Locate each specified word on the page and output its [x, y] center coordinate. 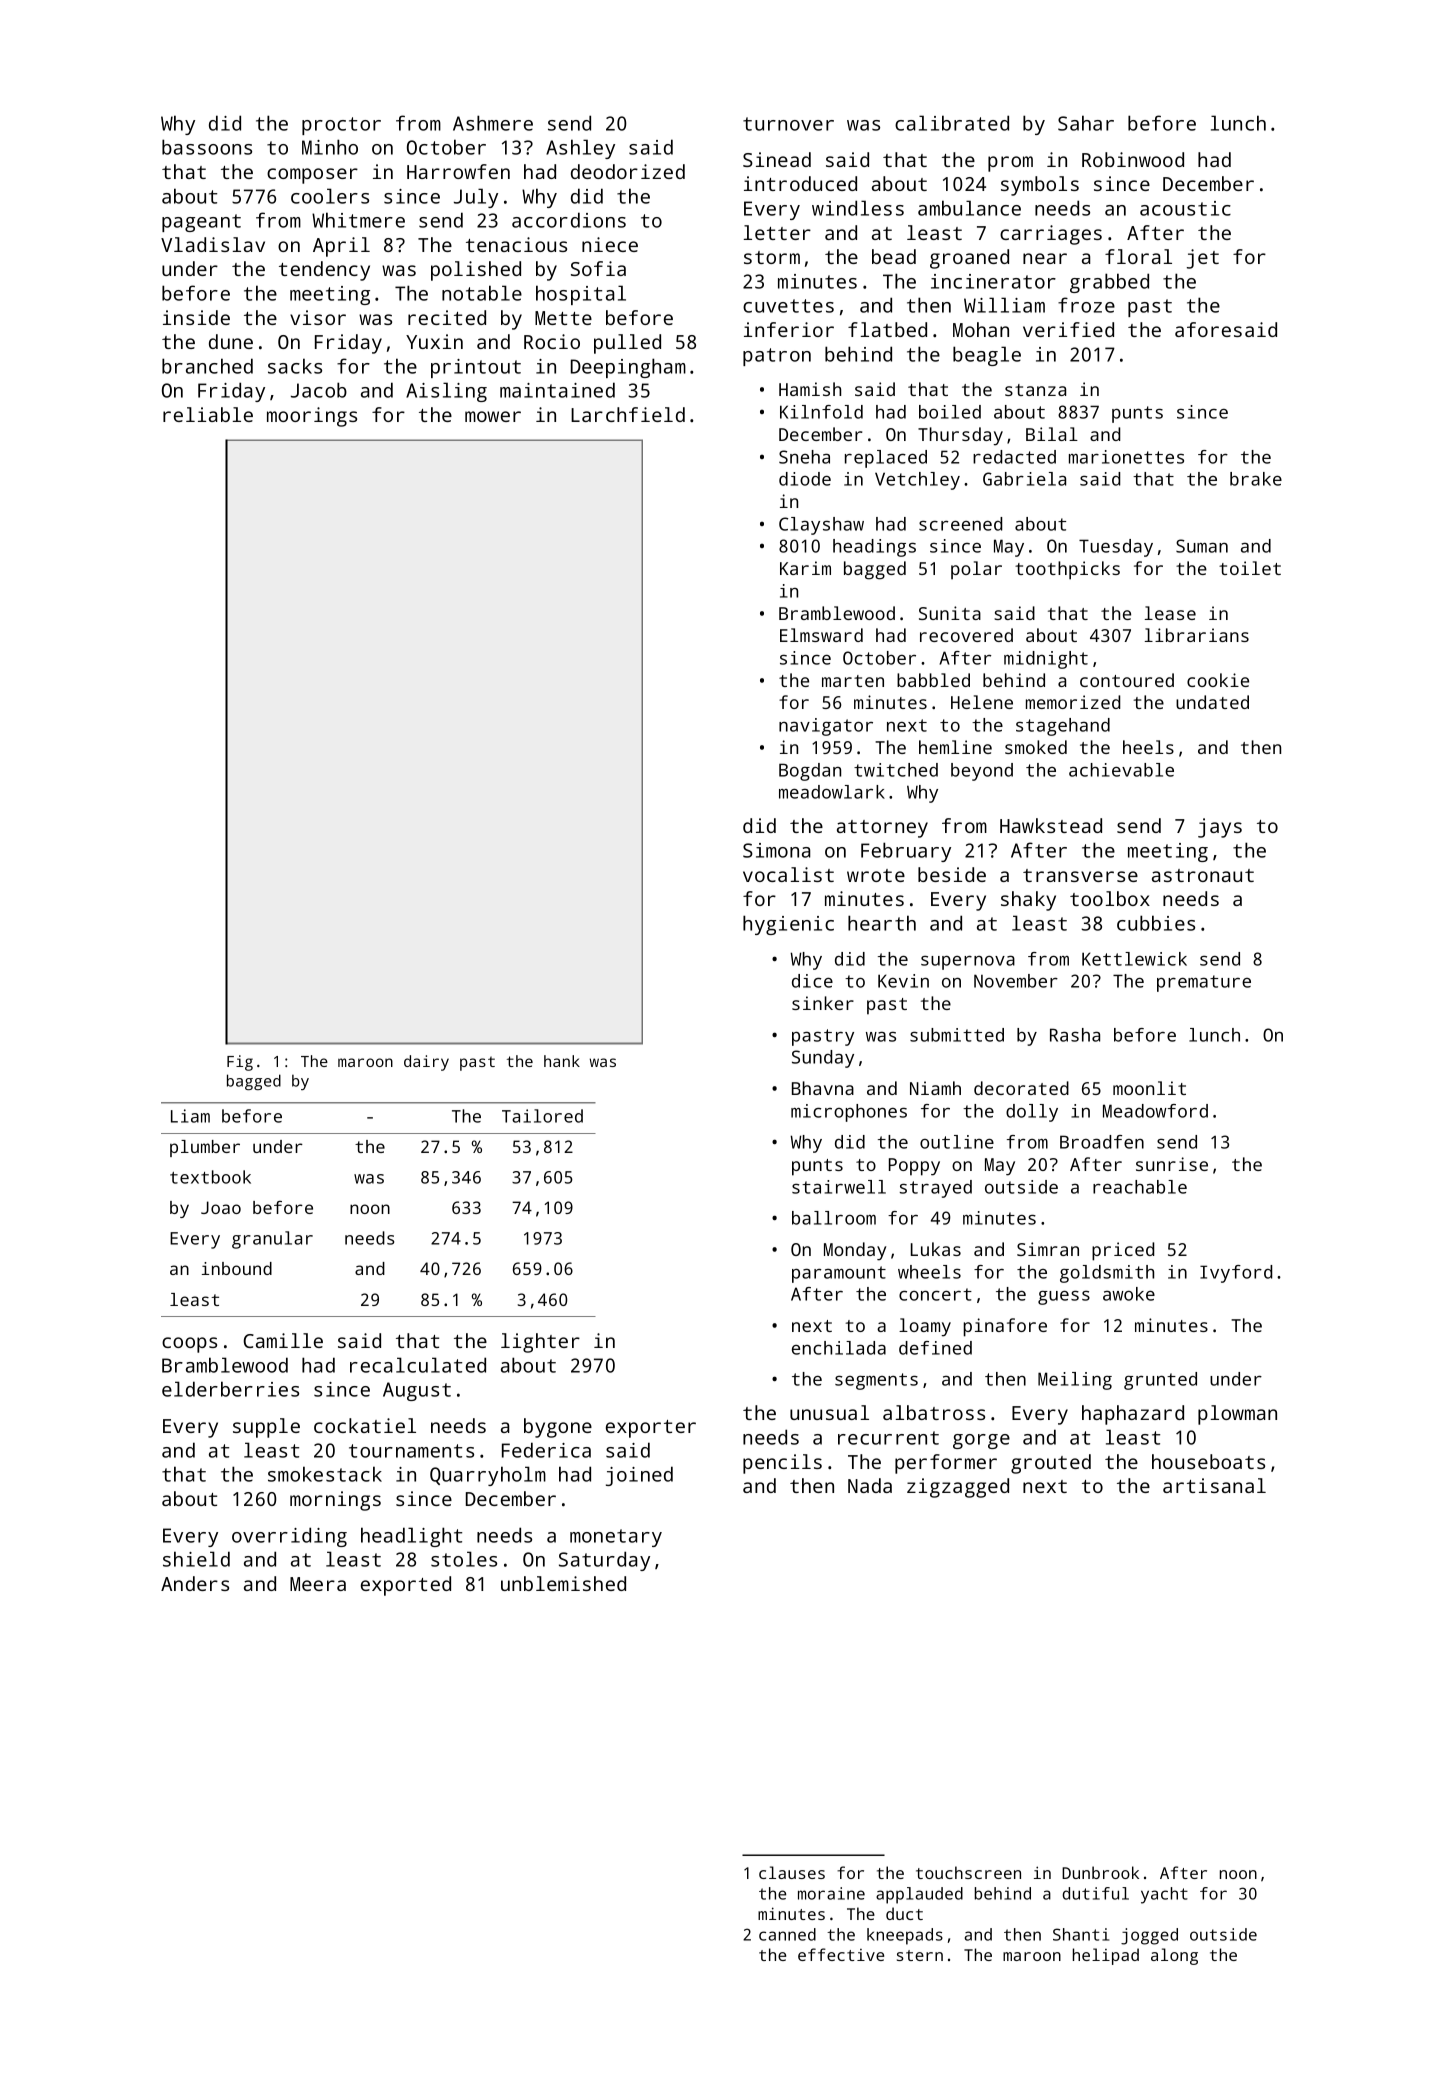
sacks [295, 366]
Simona [776, 850]
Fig [240, 1063]
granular [272, 1240]
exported [406, 1586]
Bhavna [823, 1088]
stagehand [1063, 727]
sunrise [1172, 1164]
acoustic [1185, 208]
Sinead [777, 159]
